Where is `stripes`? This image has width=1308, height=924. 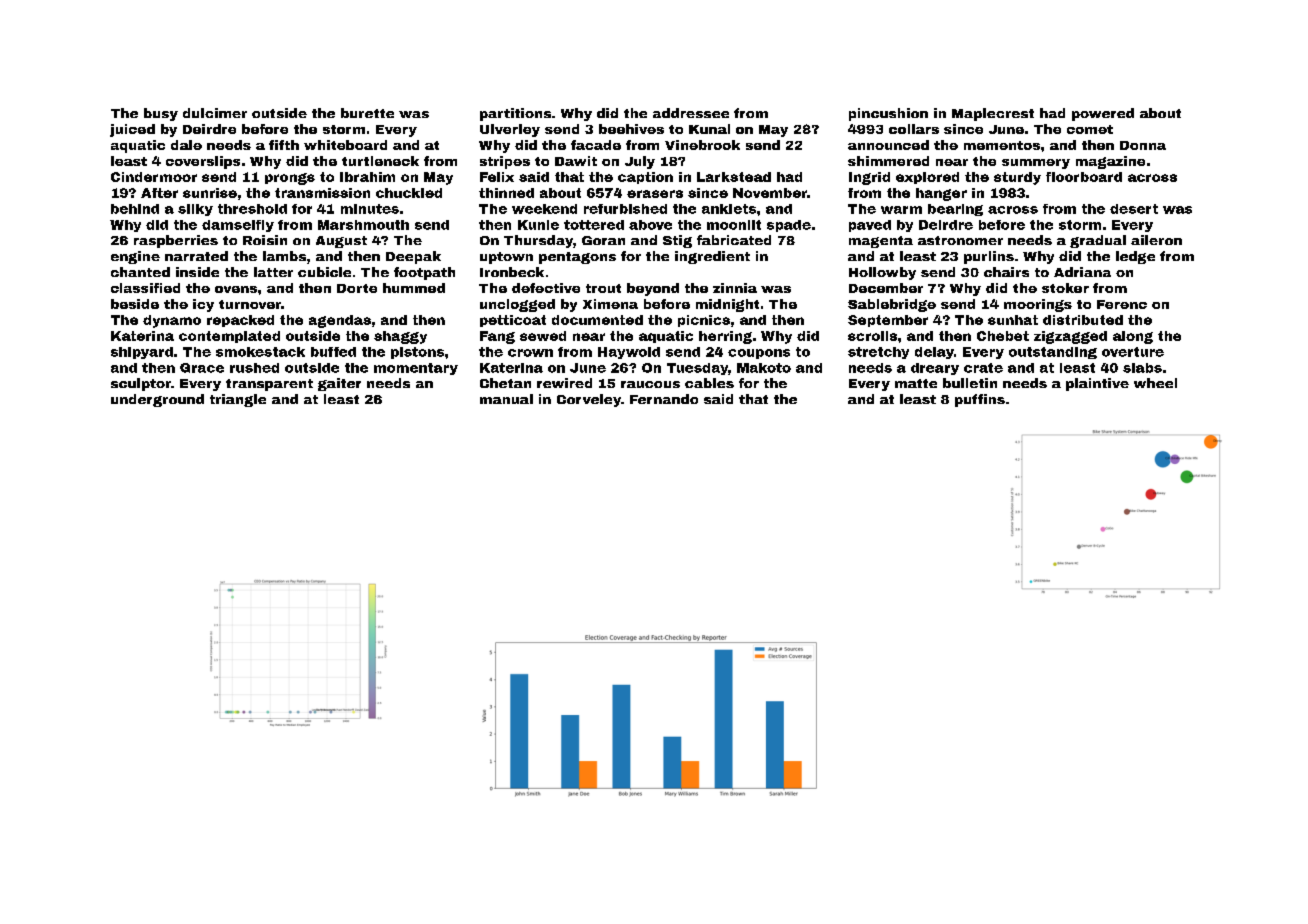 stripes is located at coordinates (505, 162).
